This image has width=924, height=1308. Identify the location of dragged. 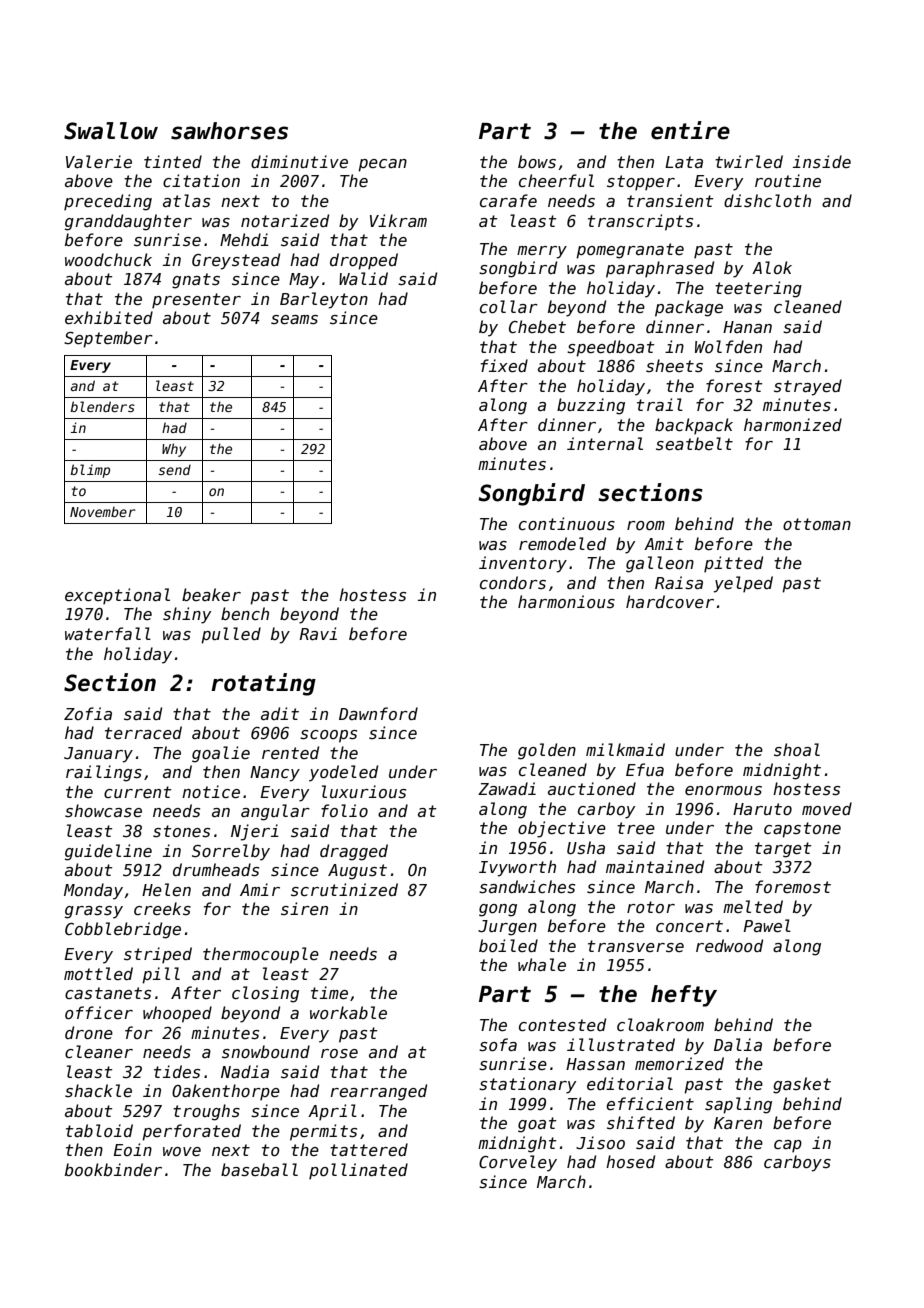
(354, 852).
